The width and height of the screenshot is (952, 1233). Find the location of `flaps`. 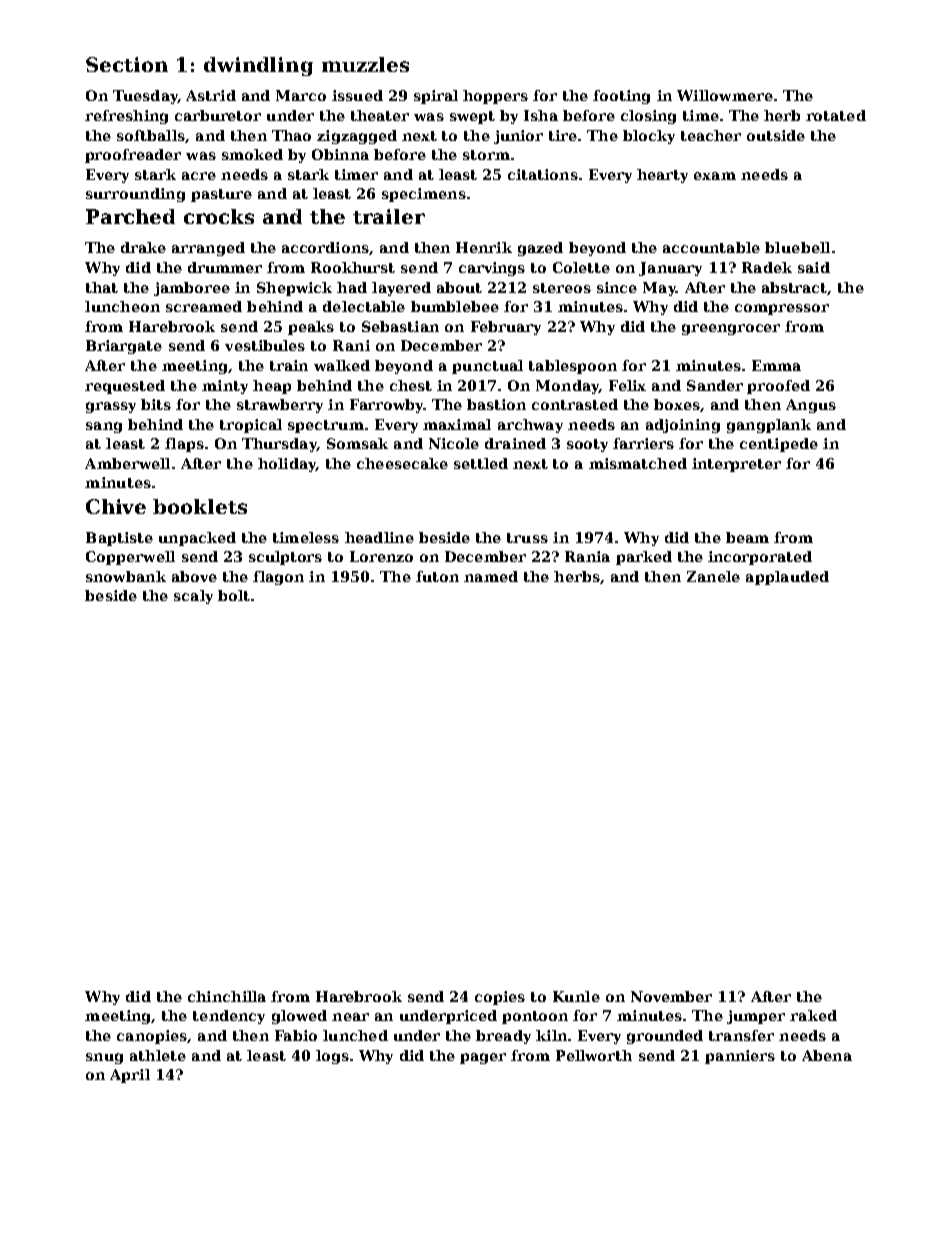

flaps is located at coordinates (184, 445).
